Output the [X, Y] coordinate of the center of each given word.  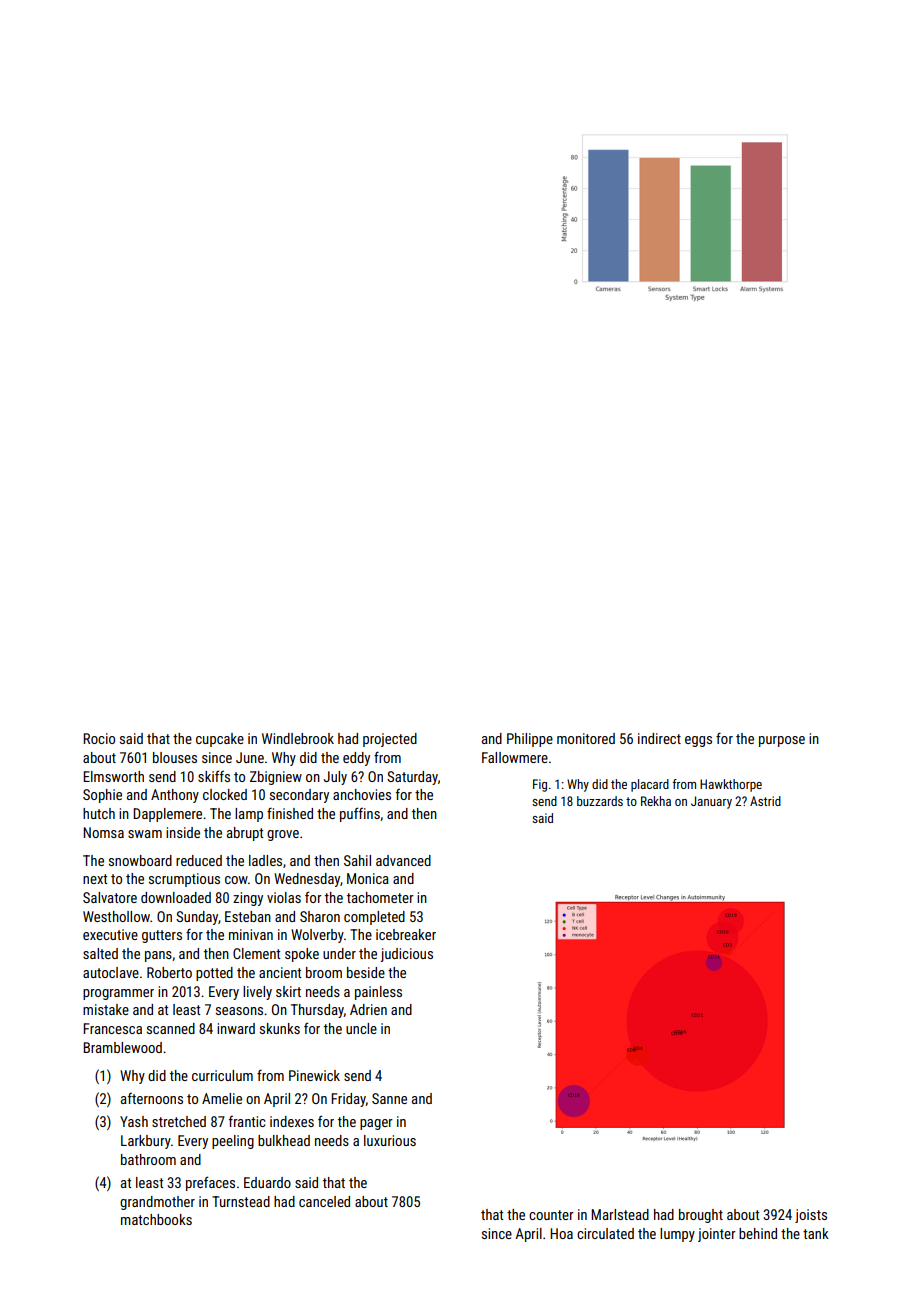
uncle [361, 1028]
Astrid [765, 801]
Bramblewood [122, 1047]
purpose [782, 741]
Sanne [389, 1098]
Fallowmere [515, 757]
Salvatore [110, 897]
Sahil [357, 860]
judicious [407, 955]
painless [378, 993]
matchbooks [156, 1219]
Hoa [561, 1233]
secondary [299, 796]
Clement [256, 953]
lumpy [677, 1235]
